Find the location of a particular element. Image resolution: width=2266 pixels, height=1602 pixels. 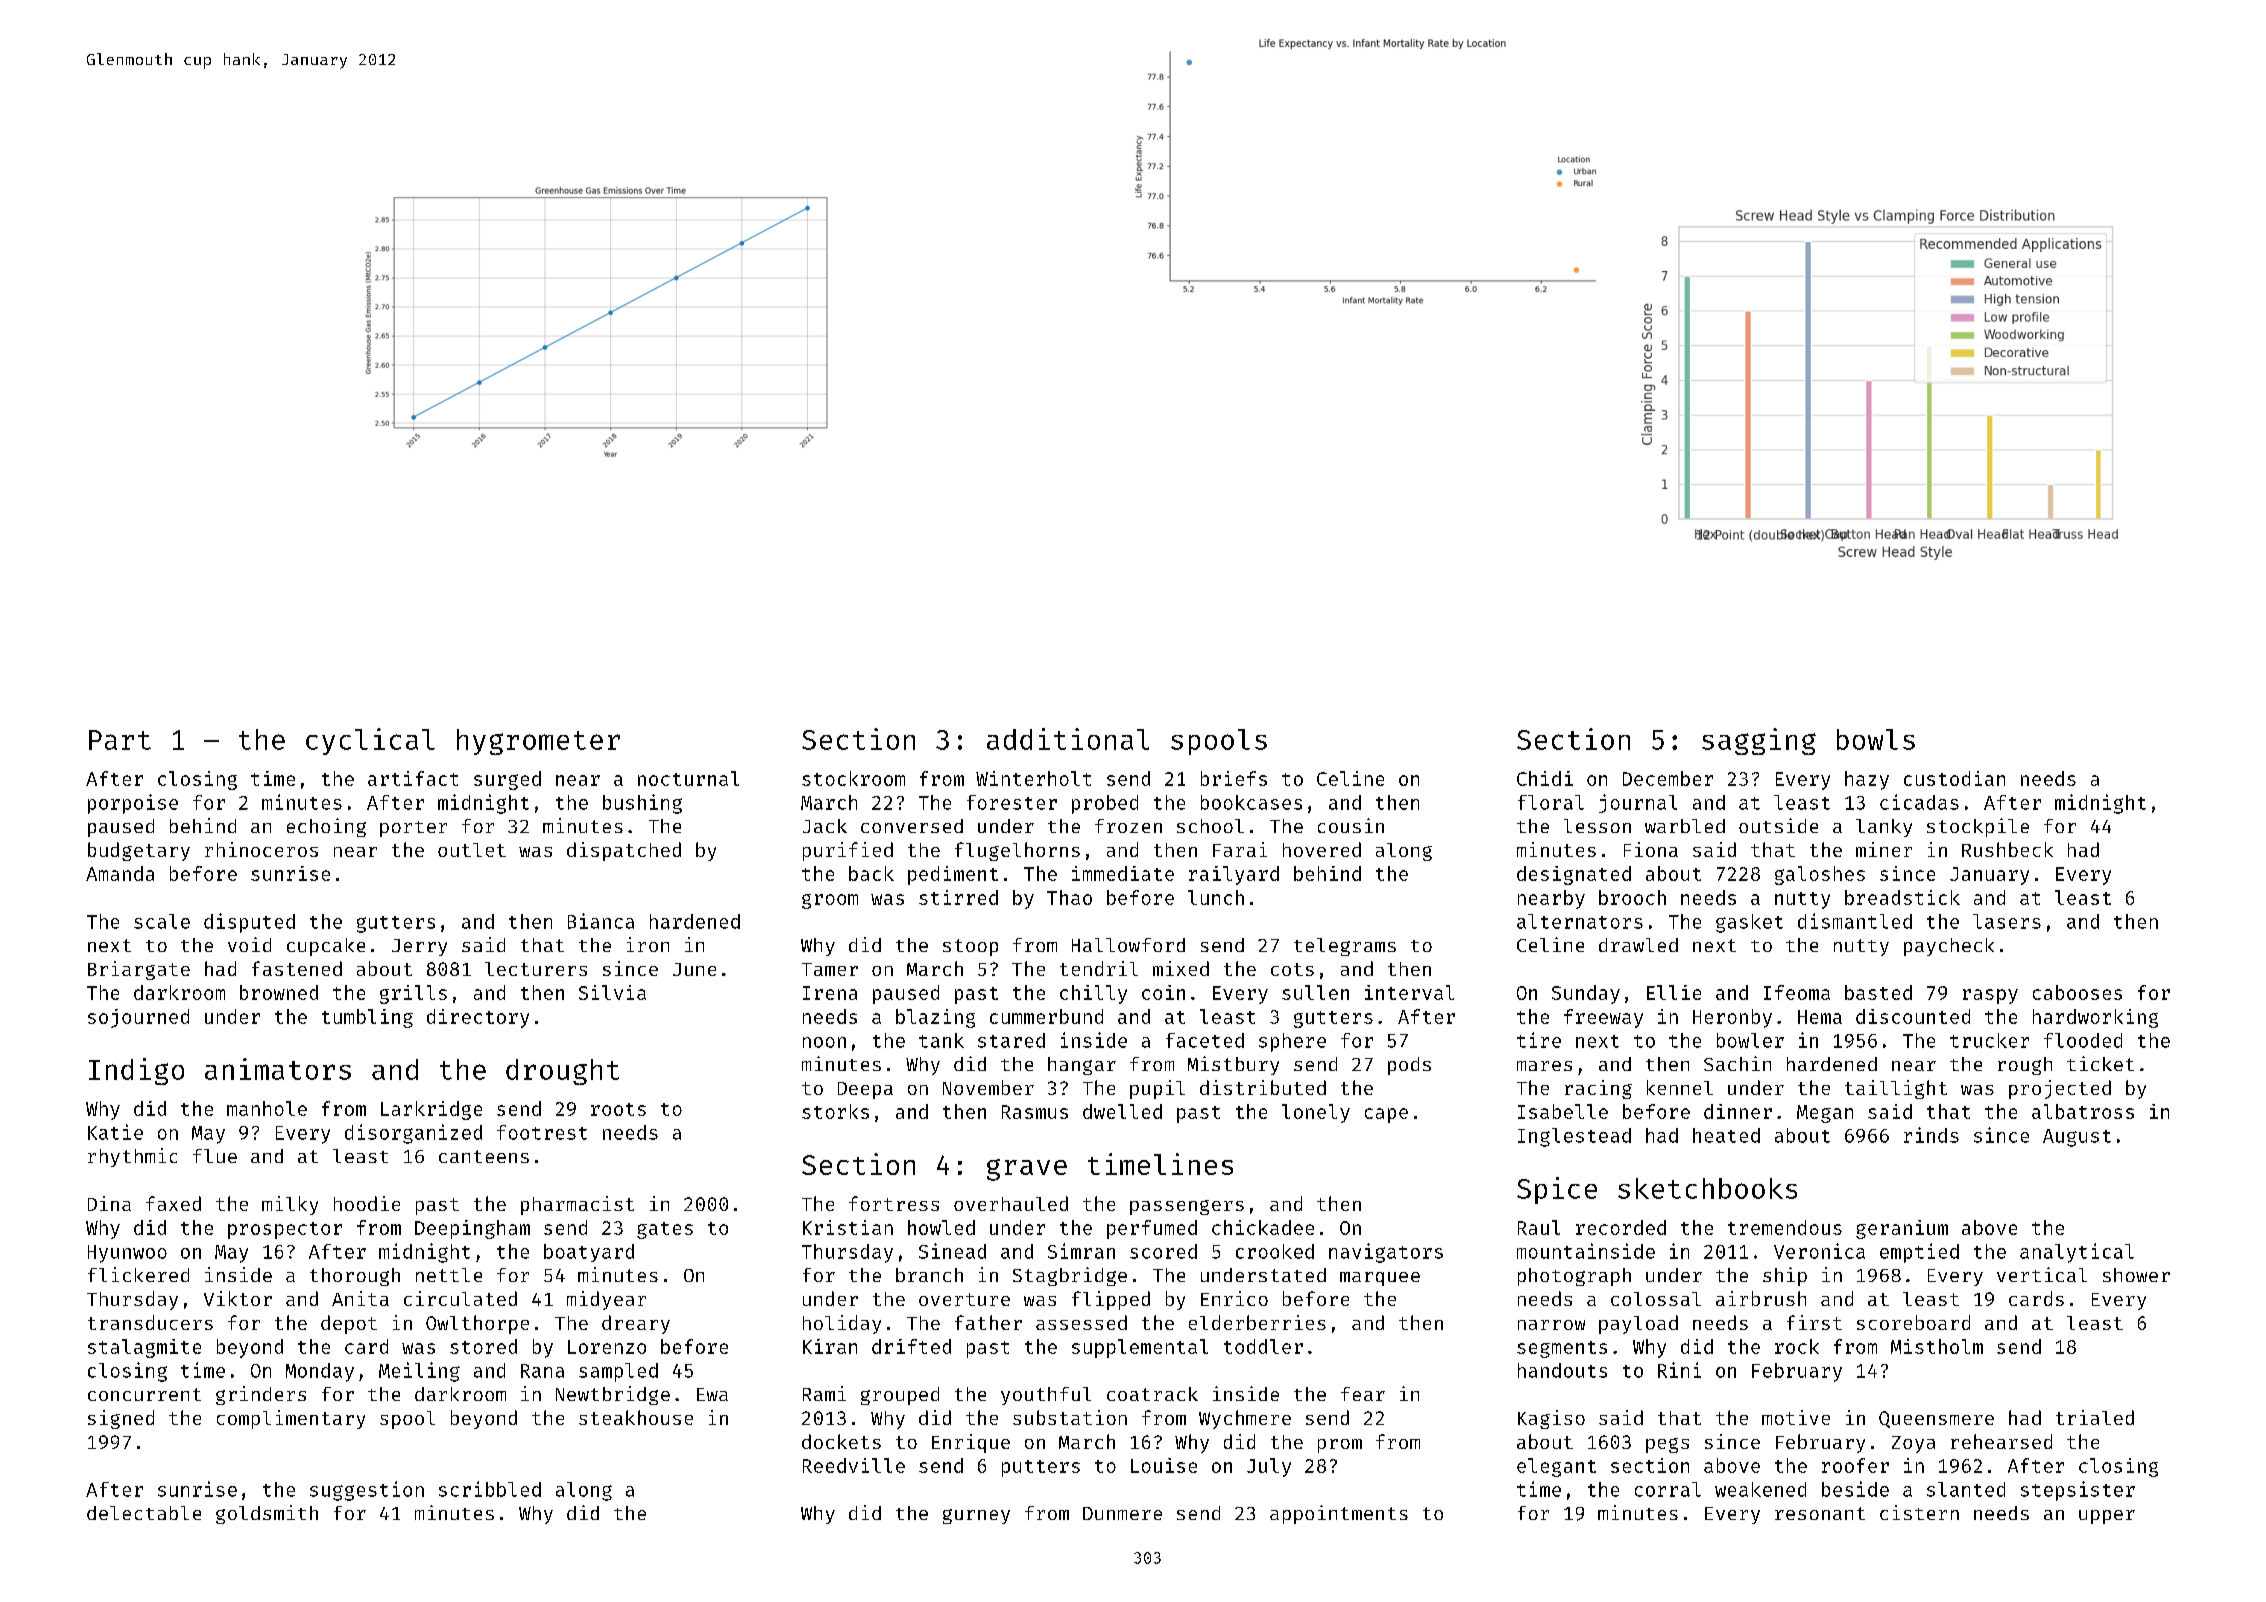

passengers is located at coordinates (1187, 1207).
